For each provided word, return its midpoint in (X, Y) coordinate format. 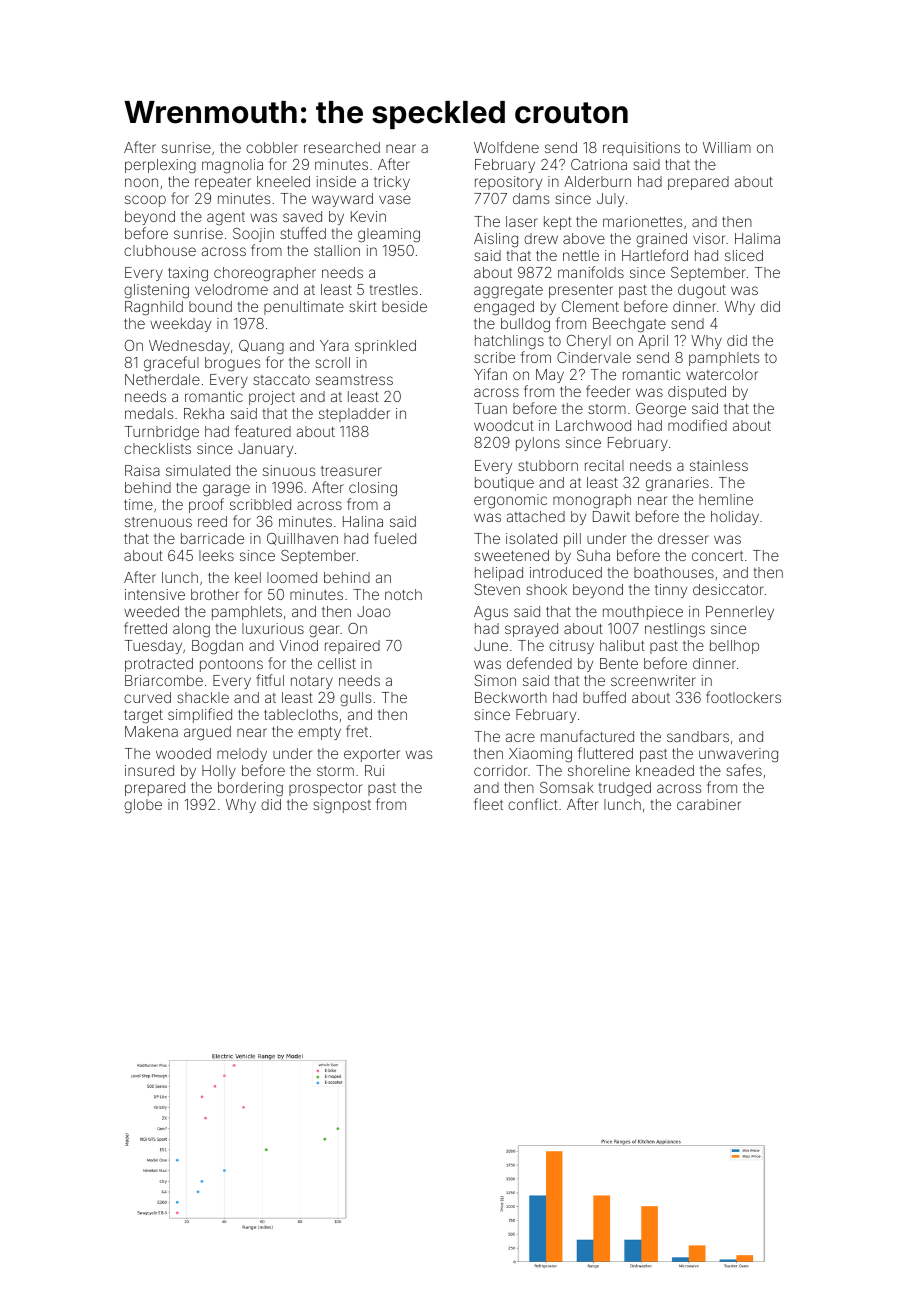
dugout (702, 291)
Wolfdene (506, 147)
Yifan (490, 374)
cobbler (272, 147)
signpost (342, 806)
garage (226, 490)
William (727, 147)
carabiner (709, 804)
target (143, 717)
